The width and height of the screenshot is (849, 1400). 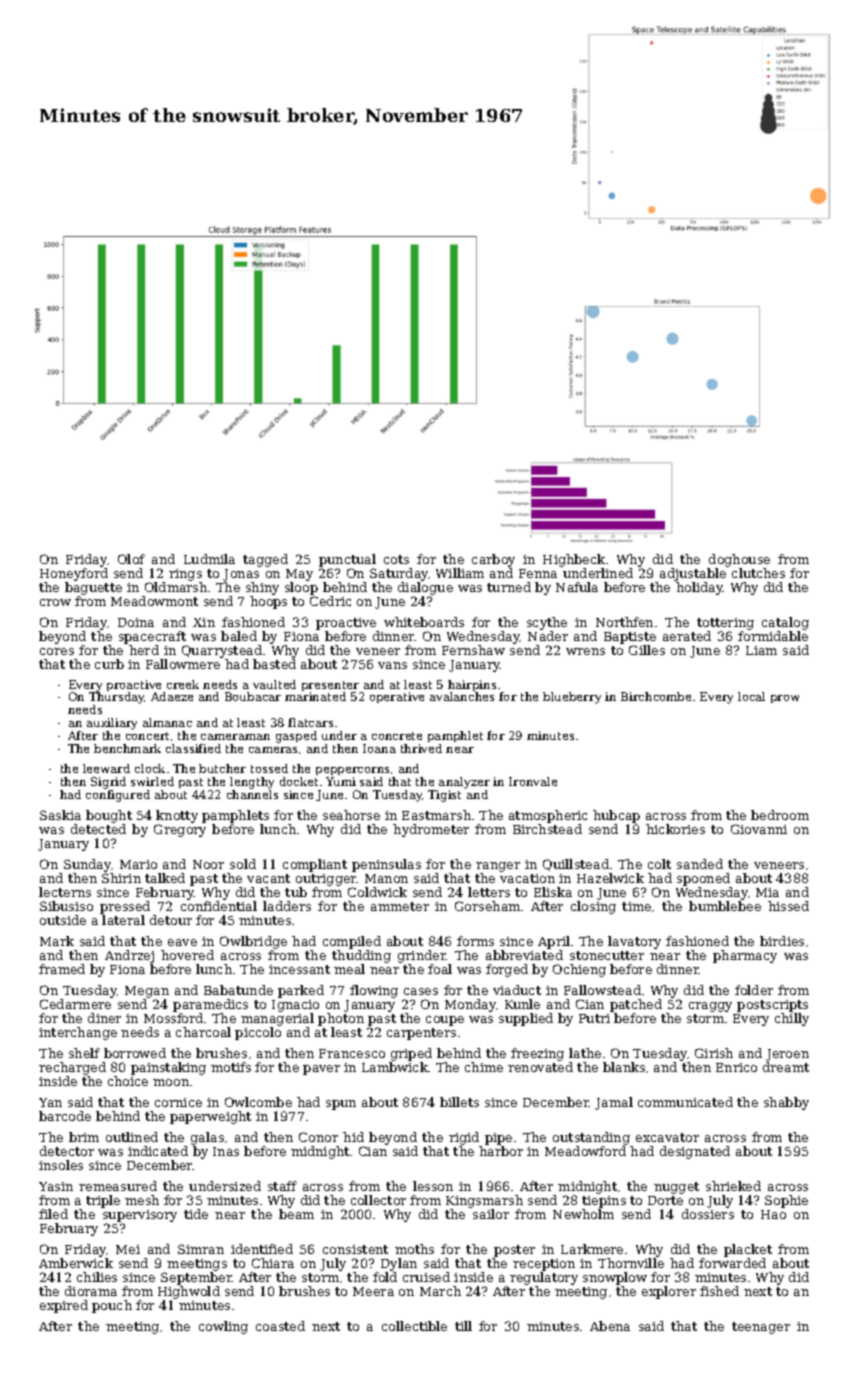 What do you see at coordinates (498, 867) in the screenshot?
I see `ranger` at bounding box center [498, 867].
